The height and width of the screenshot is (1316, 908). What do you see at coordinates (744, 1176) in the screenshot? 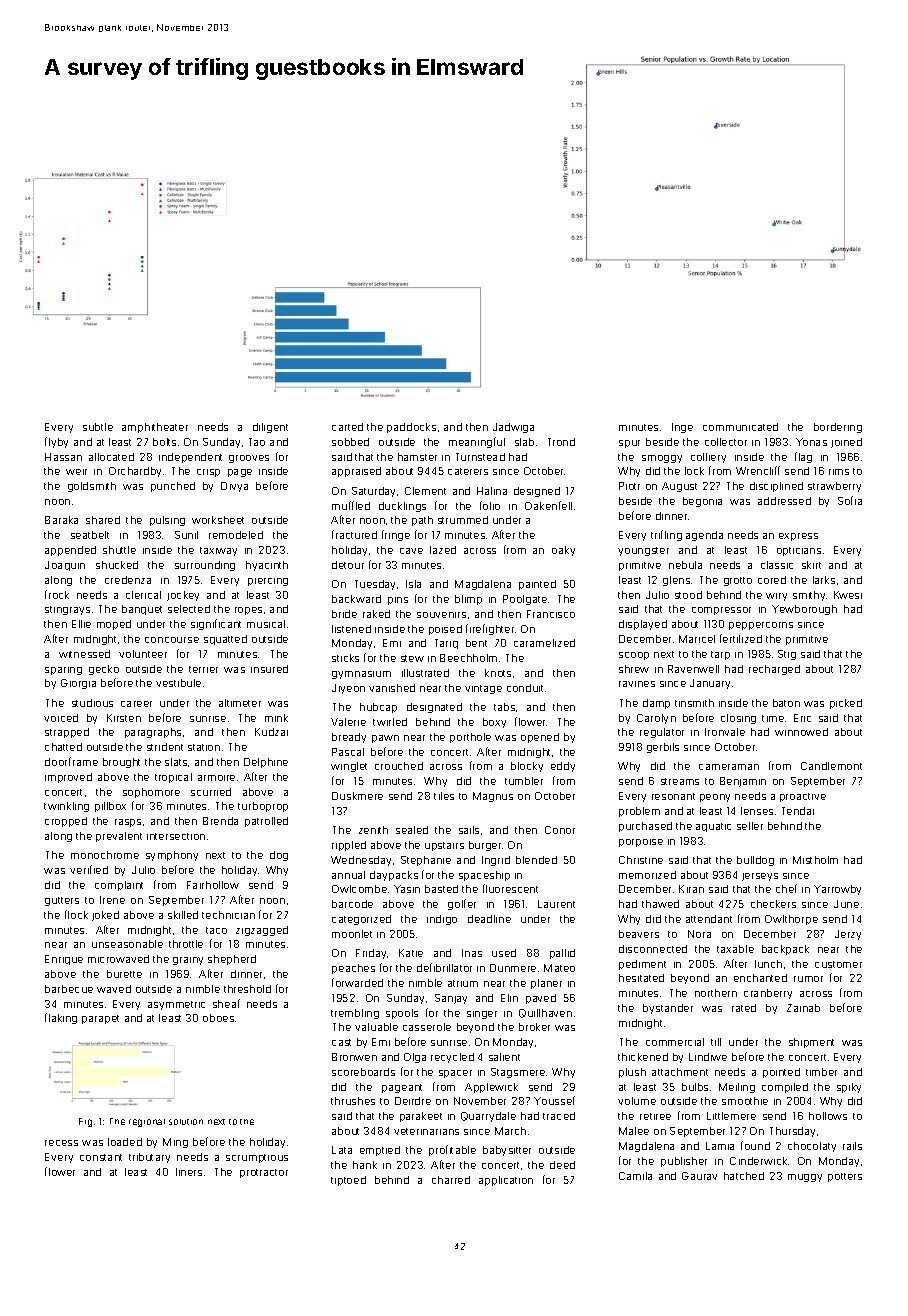
I see `hatched` at bounding box center [744, 1176].
